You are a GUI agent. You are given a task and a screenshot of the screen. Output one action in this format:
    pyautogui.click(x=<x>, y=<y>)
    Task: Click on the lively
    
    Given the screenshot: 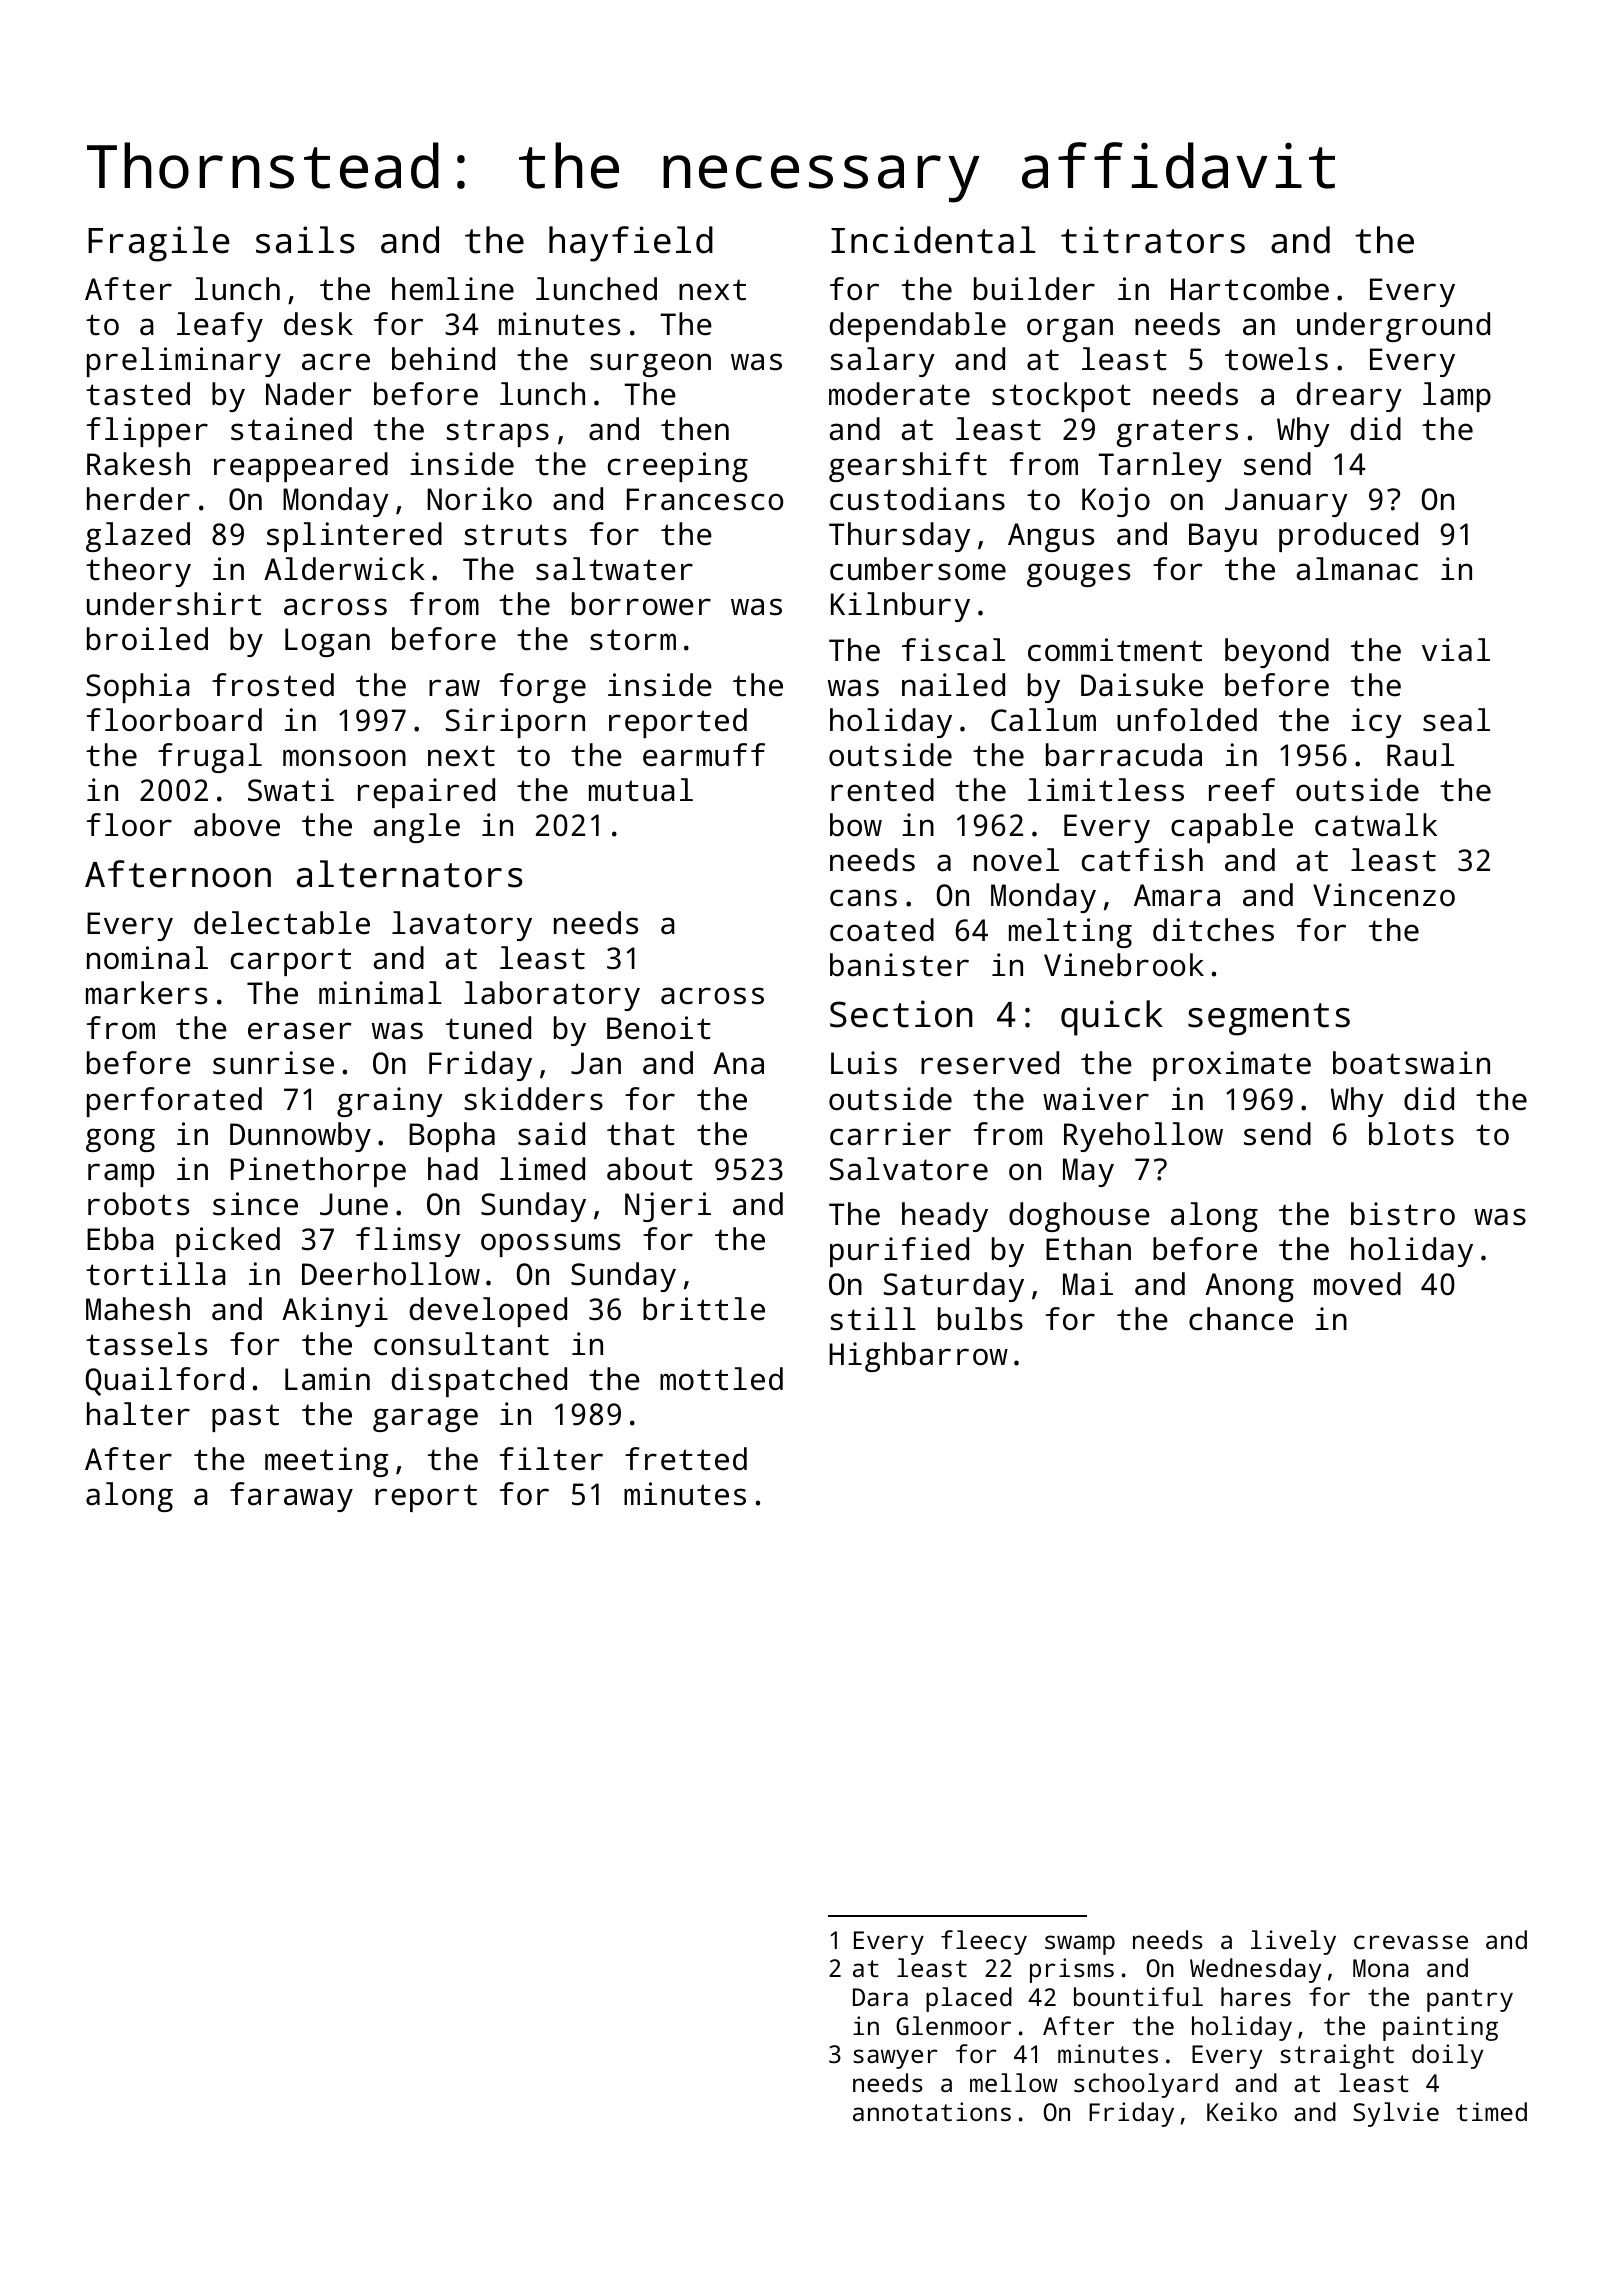 What is the action you would take?
    pyautogui.click(x=1293, y=1942)
